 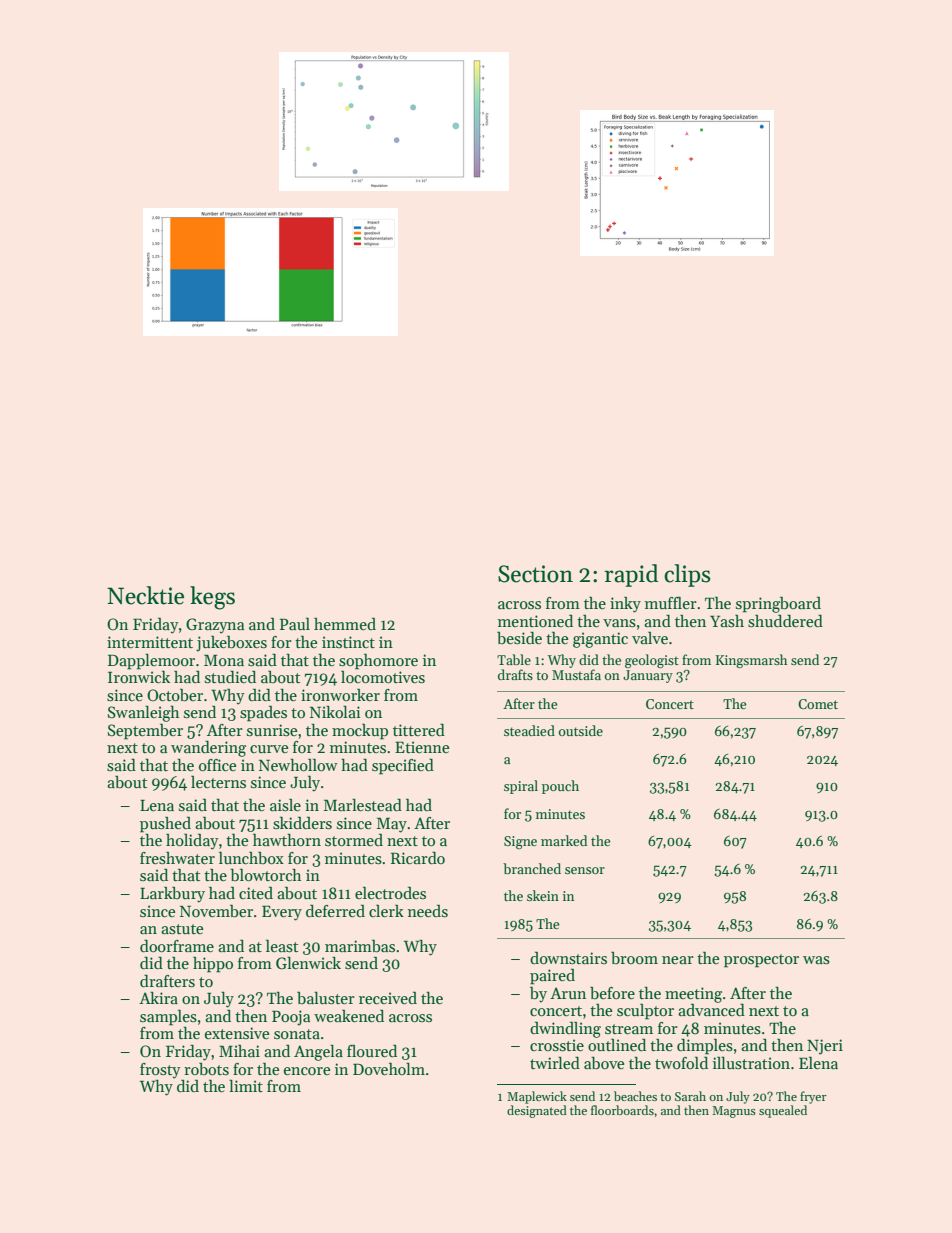 What do you see at coordinates (825, 1047) in the screenshot?
I see `Njeri` at bounding box center [825, 1047].
